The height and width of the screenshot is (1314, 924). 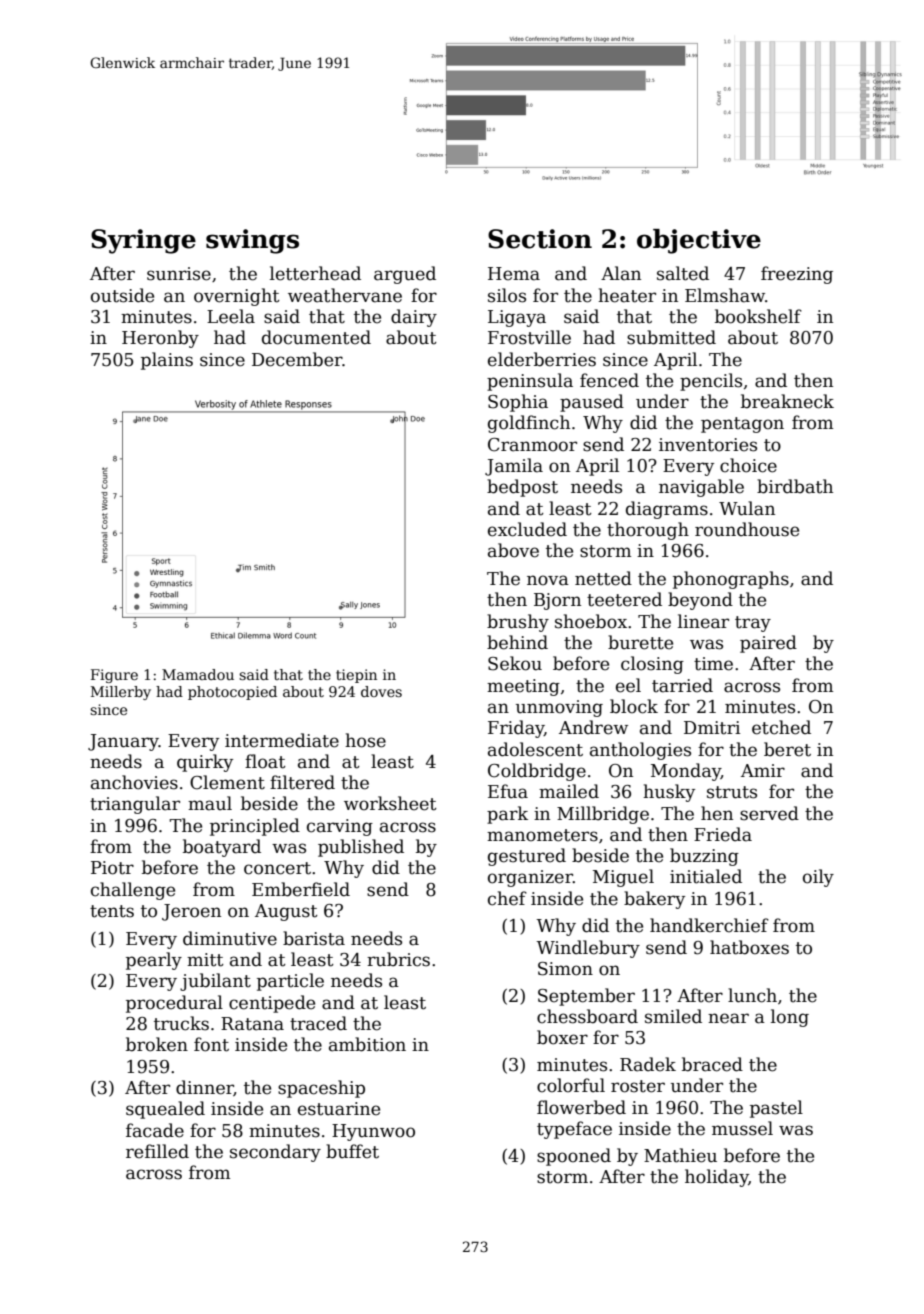 What do you see at coordinates (758, 316) in the screenshot?
I see `bookshelf` at bounding box center [758, 316].
